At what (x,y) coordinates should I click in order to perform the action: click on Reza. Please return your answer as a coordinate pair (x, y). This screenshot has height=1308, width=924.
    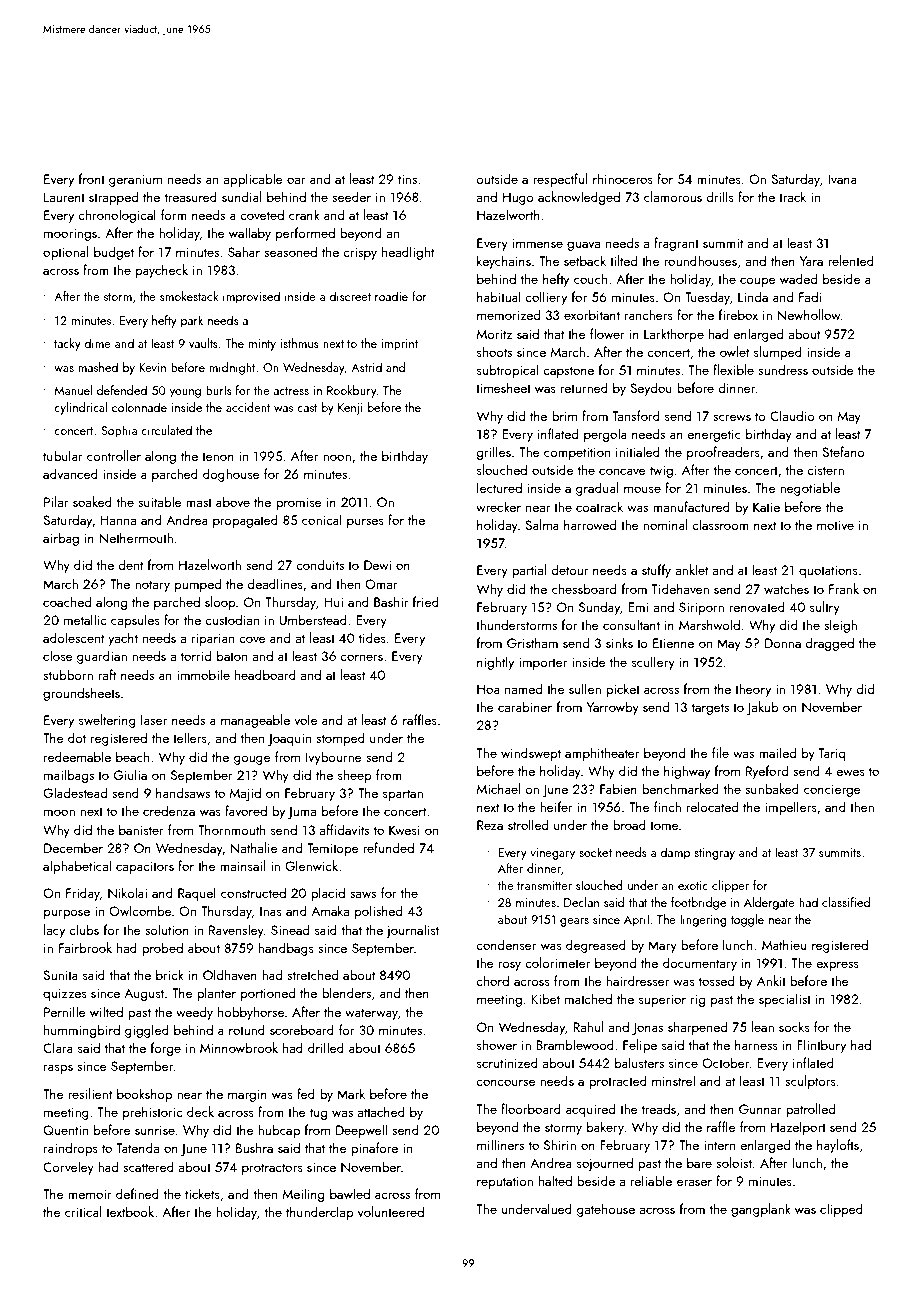
    Looking at the image, I should click on (490, 825).
